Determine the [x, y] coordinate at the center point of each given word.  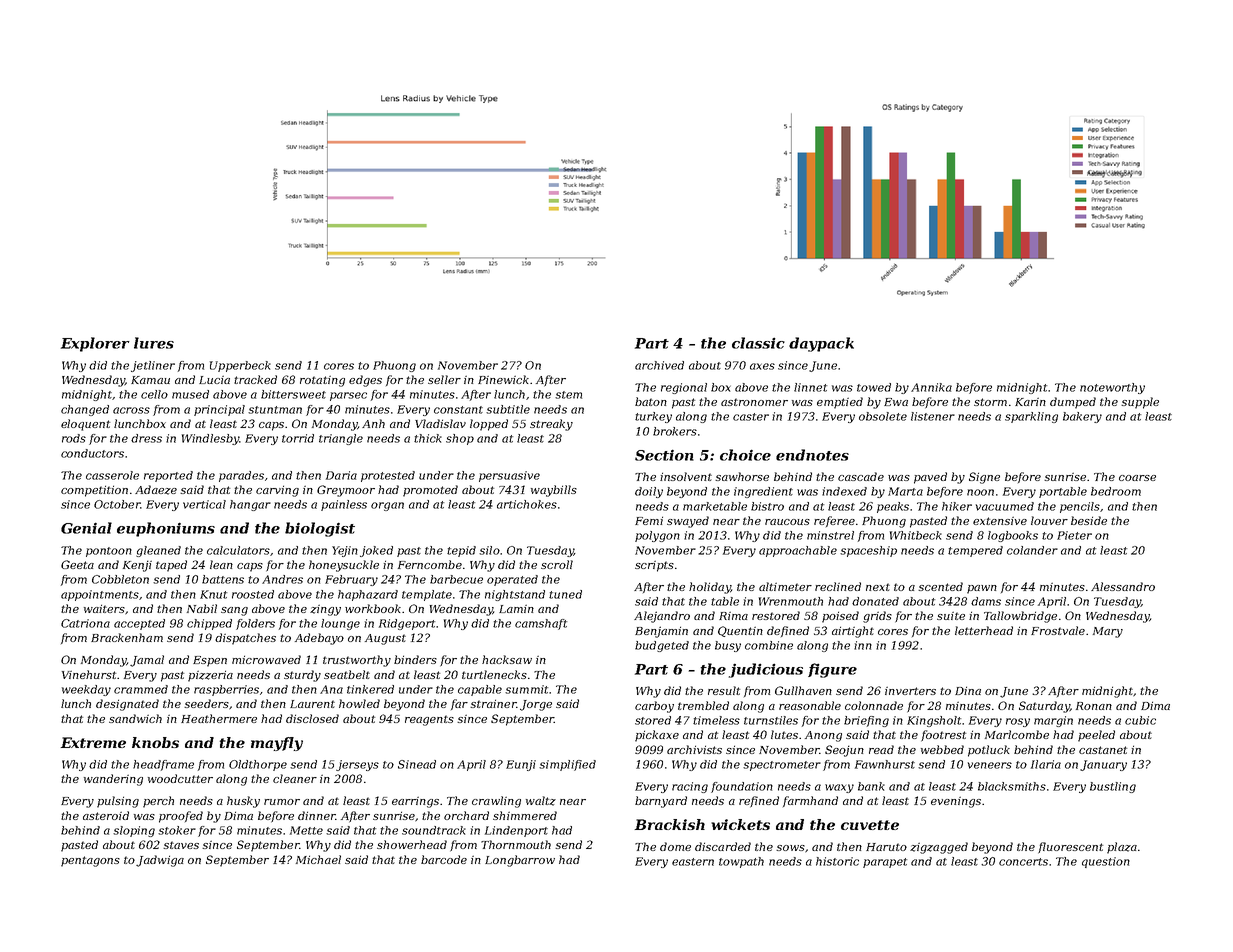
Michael [318, 859]
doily [649, 492]
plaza [1122, 848]
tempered [975, 551]
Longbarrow [520, 861]
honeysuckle [344, 566]
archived [659, 365]
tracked [255, 379]
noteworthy [1112, 388]
